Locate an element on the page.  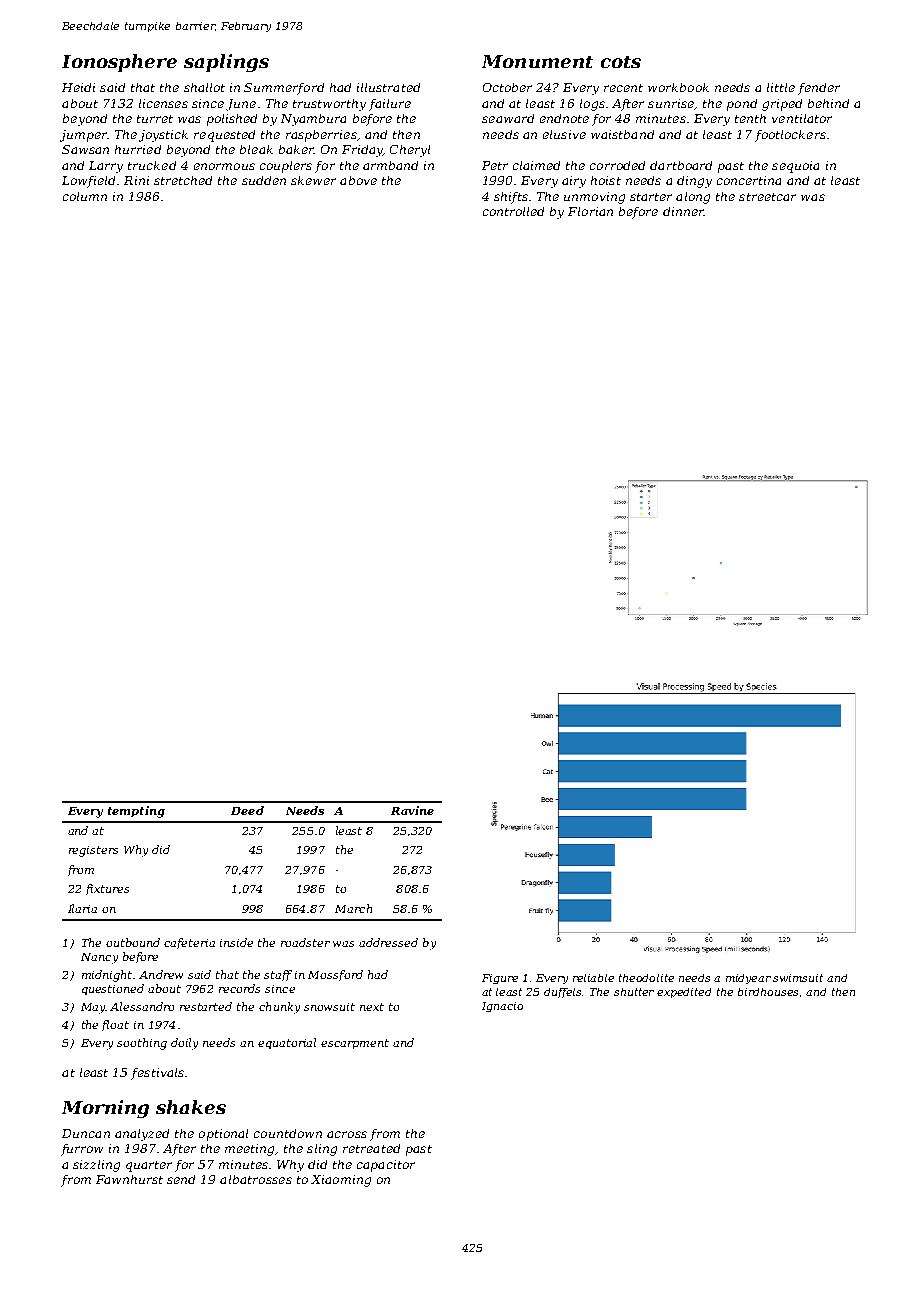
sudden is located at coordinates (264, 180).
